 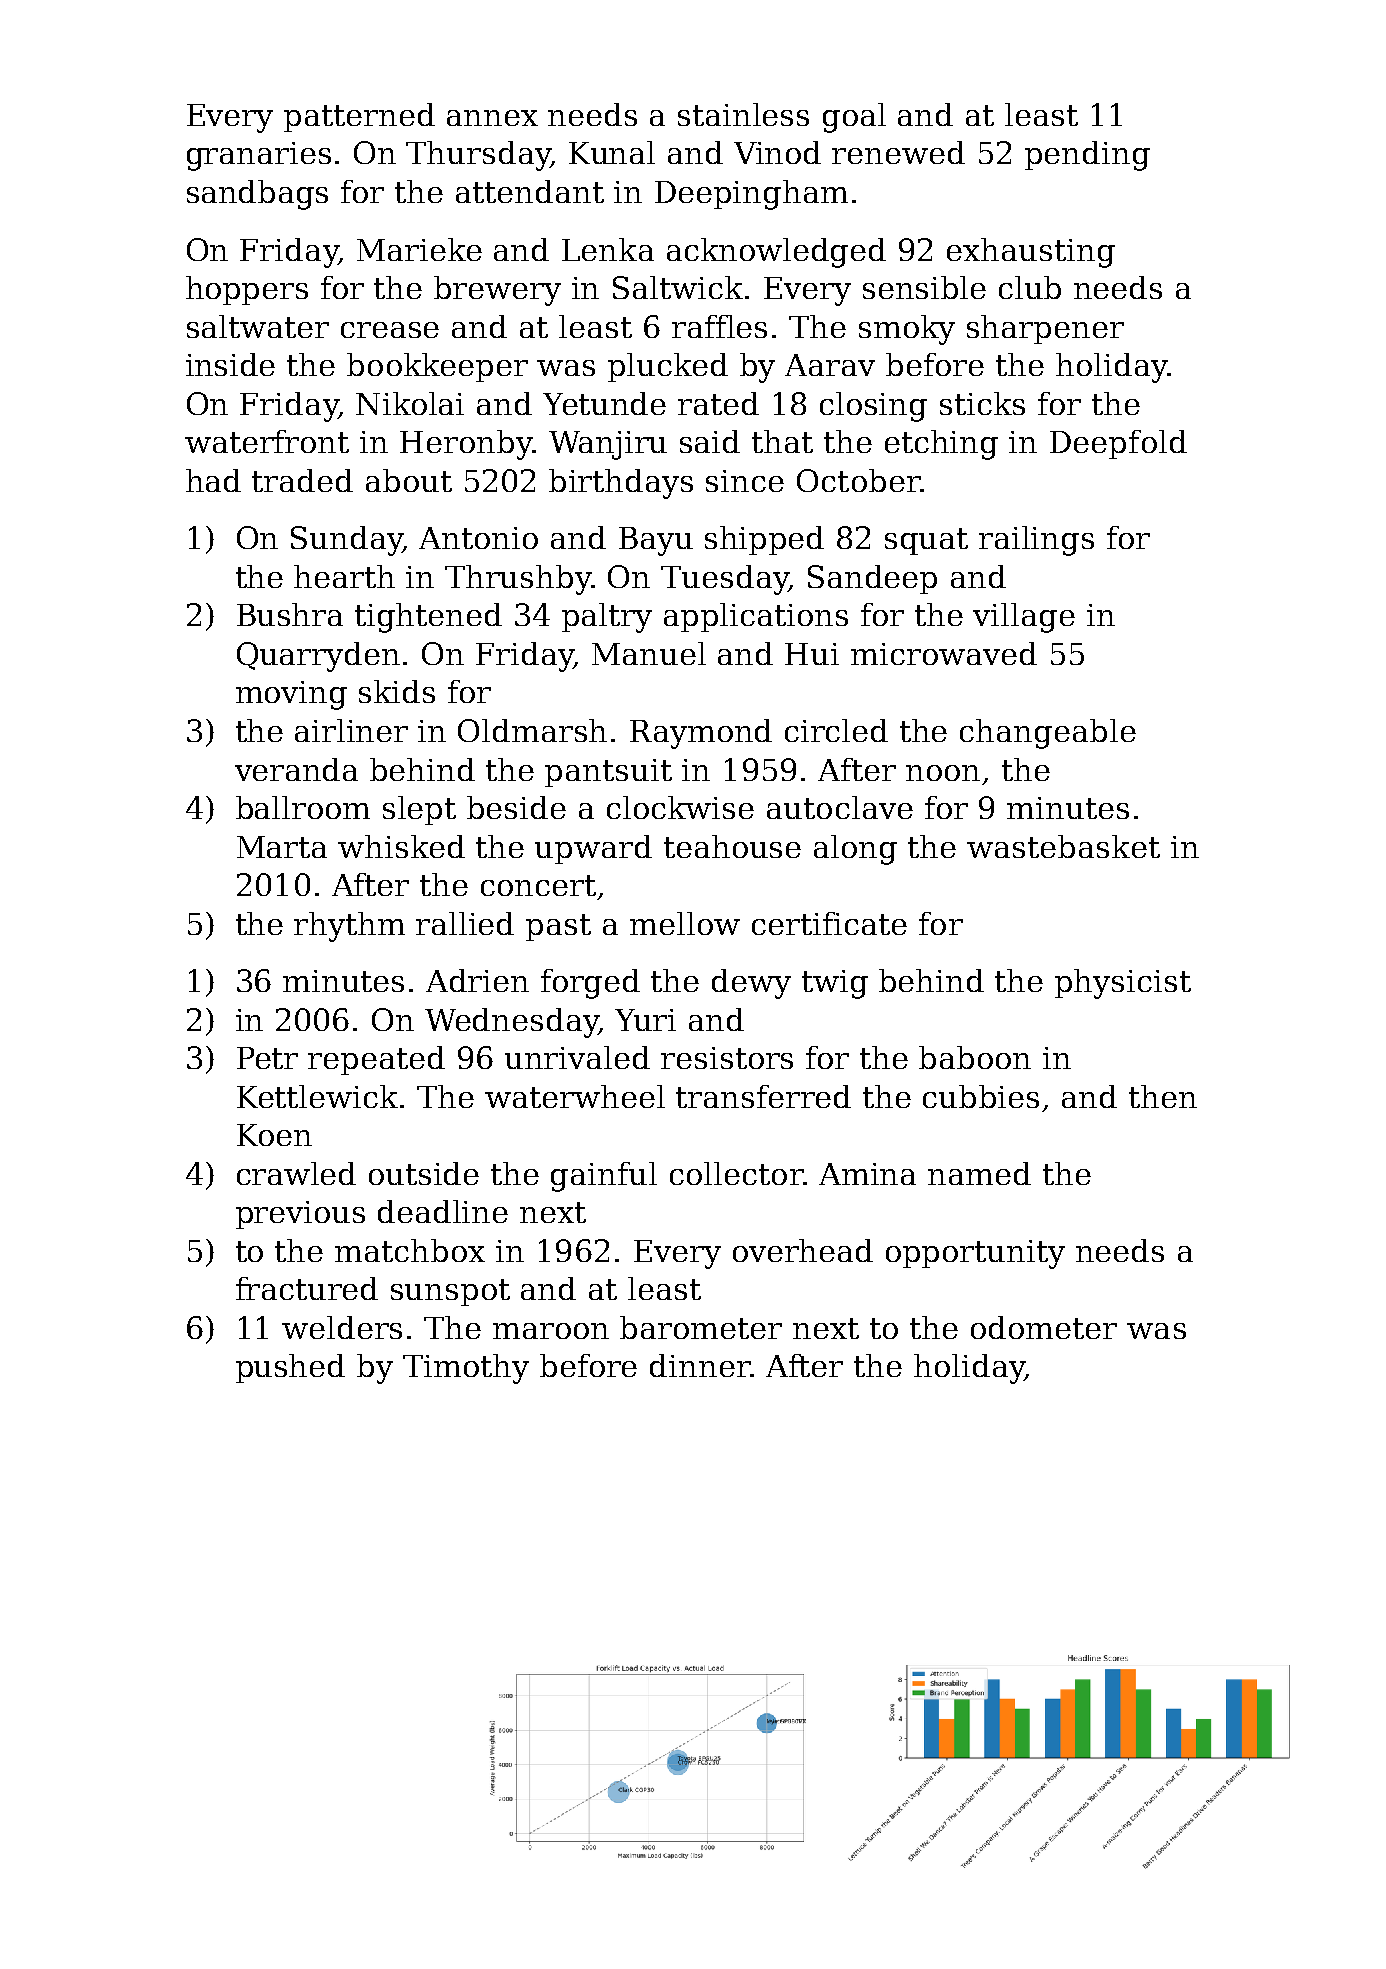 I want to click on dinner, so click(x=700, y=1365).
